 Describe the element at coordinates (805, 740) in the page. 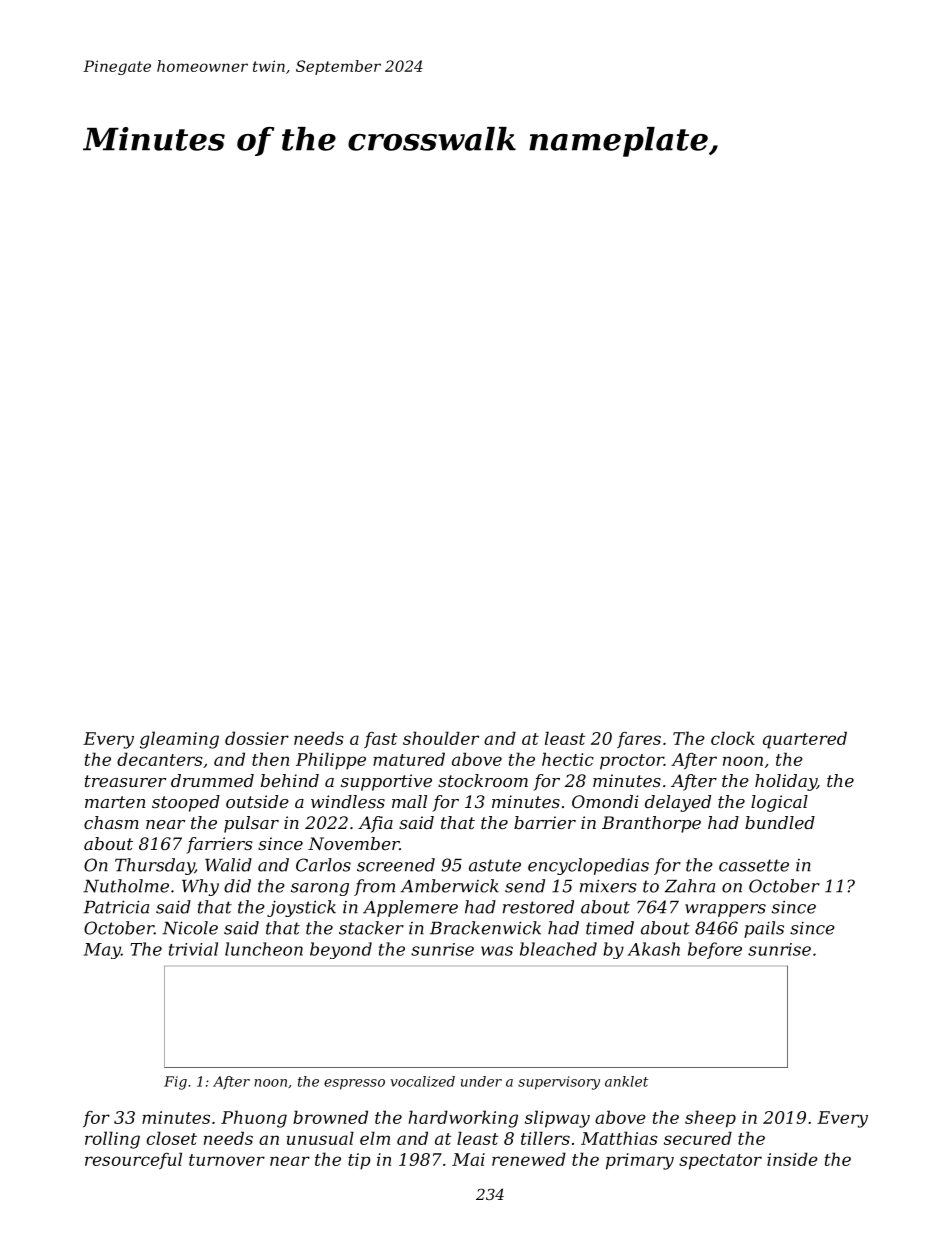

I see `quartered` at that location.
